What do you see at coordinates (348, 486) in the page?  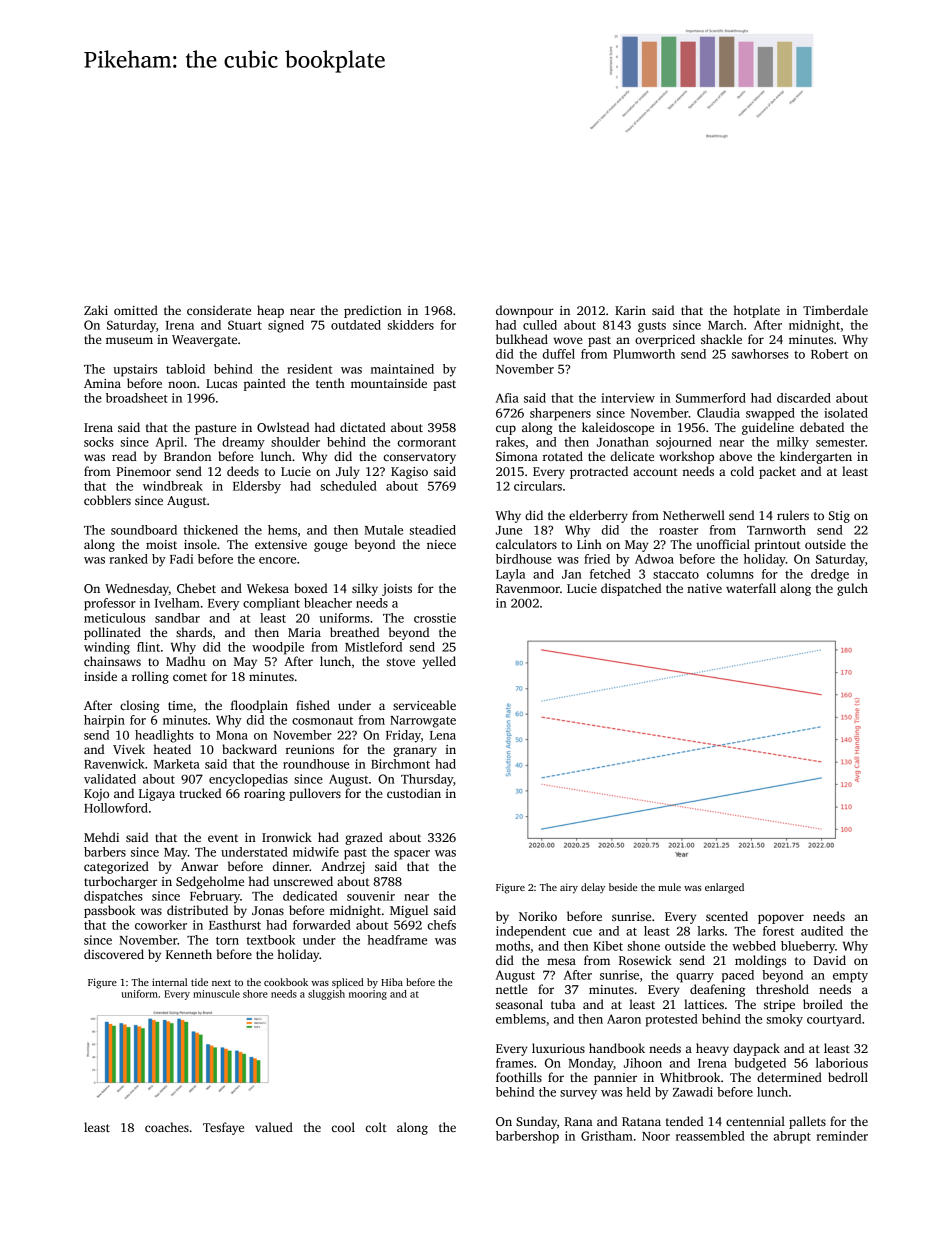 I see `scheduled` at bounding box center [348, 486].
